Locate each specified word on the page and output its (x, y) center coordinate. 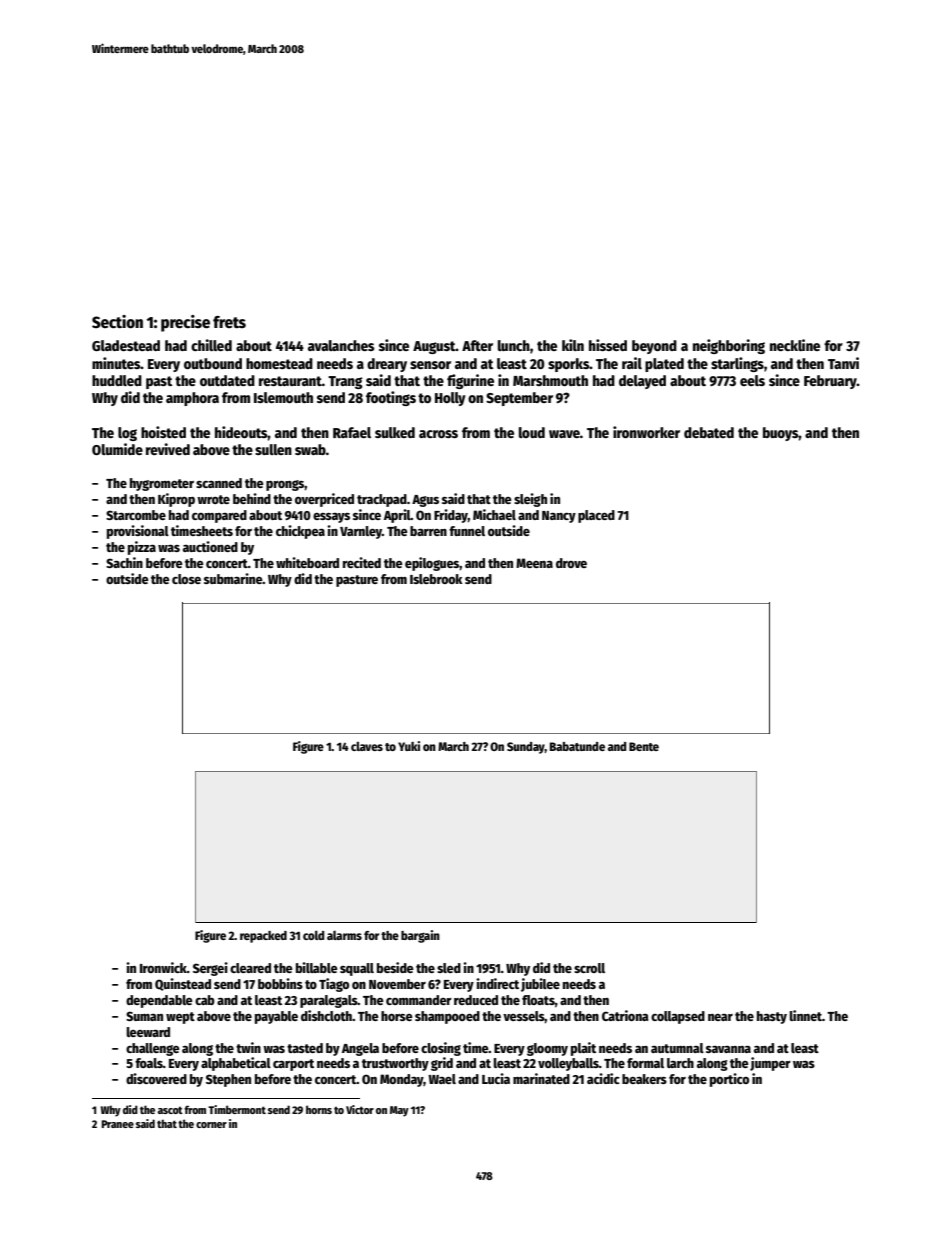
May (399, 1111)
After (477, 345)
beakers (644, 1079)
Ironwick (163, 967)
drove (571, 563)
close (186, 579)
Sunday (526, 748)
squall (357, 969)
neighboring (729, 346)
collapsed (678, 1017)
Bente (644, 746)
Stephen (228, 1080)
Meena (534, 563)
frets (229, 322)
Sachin (124, 562)
